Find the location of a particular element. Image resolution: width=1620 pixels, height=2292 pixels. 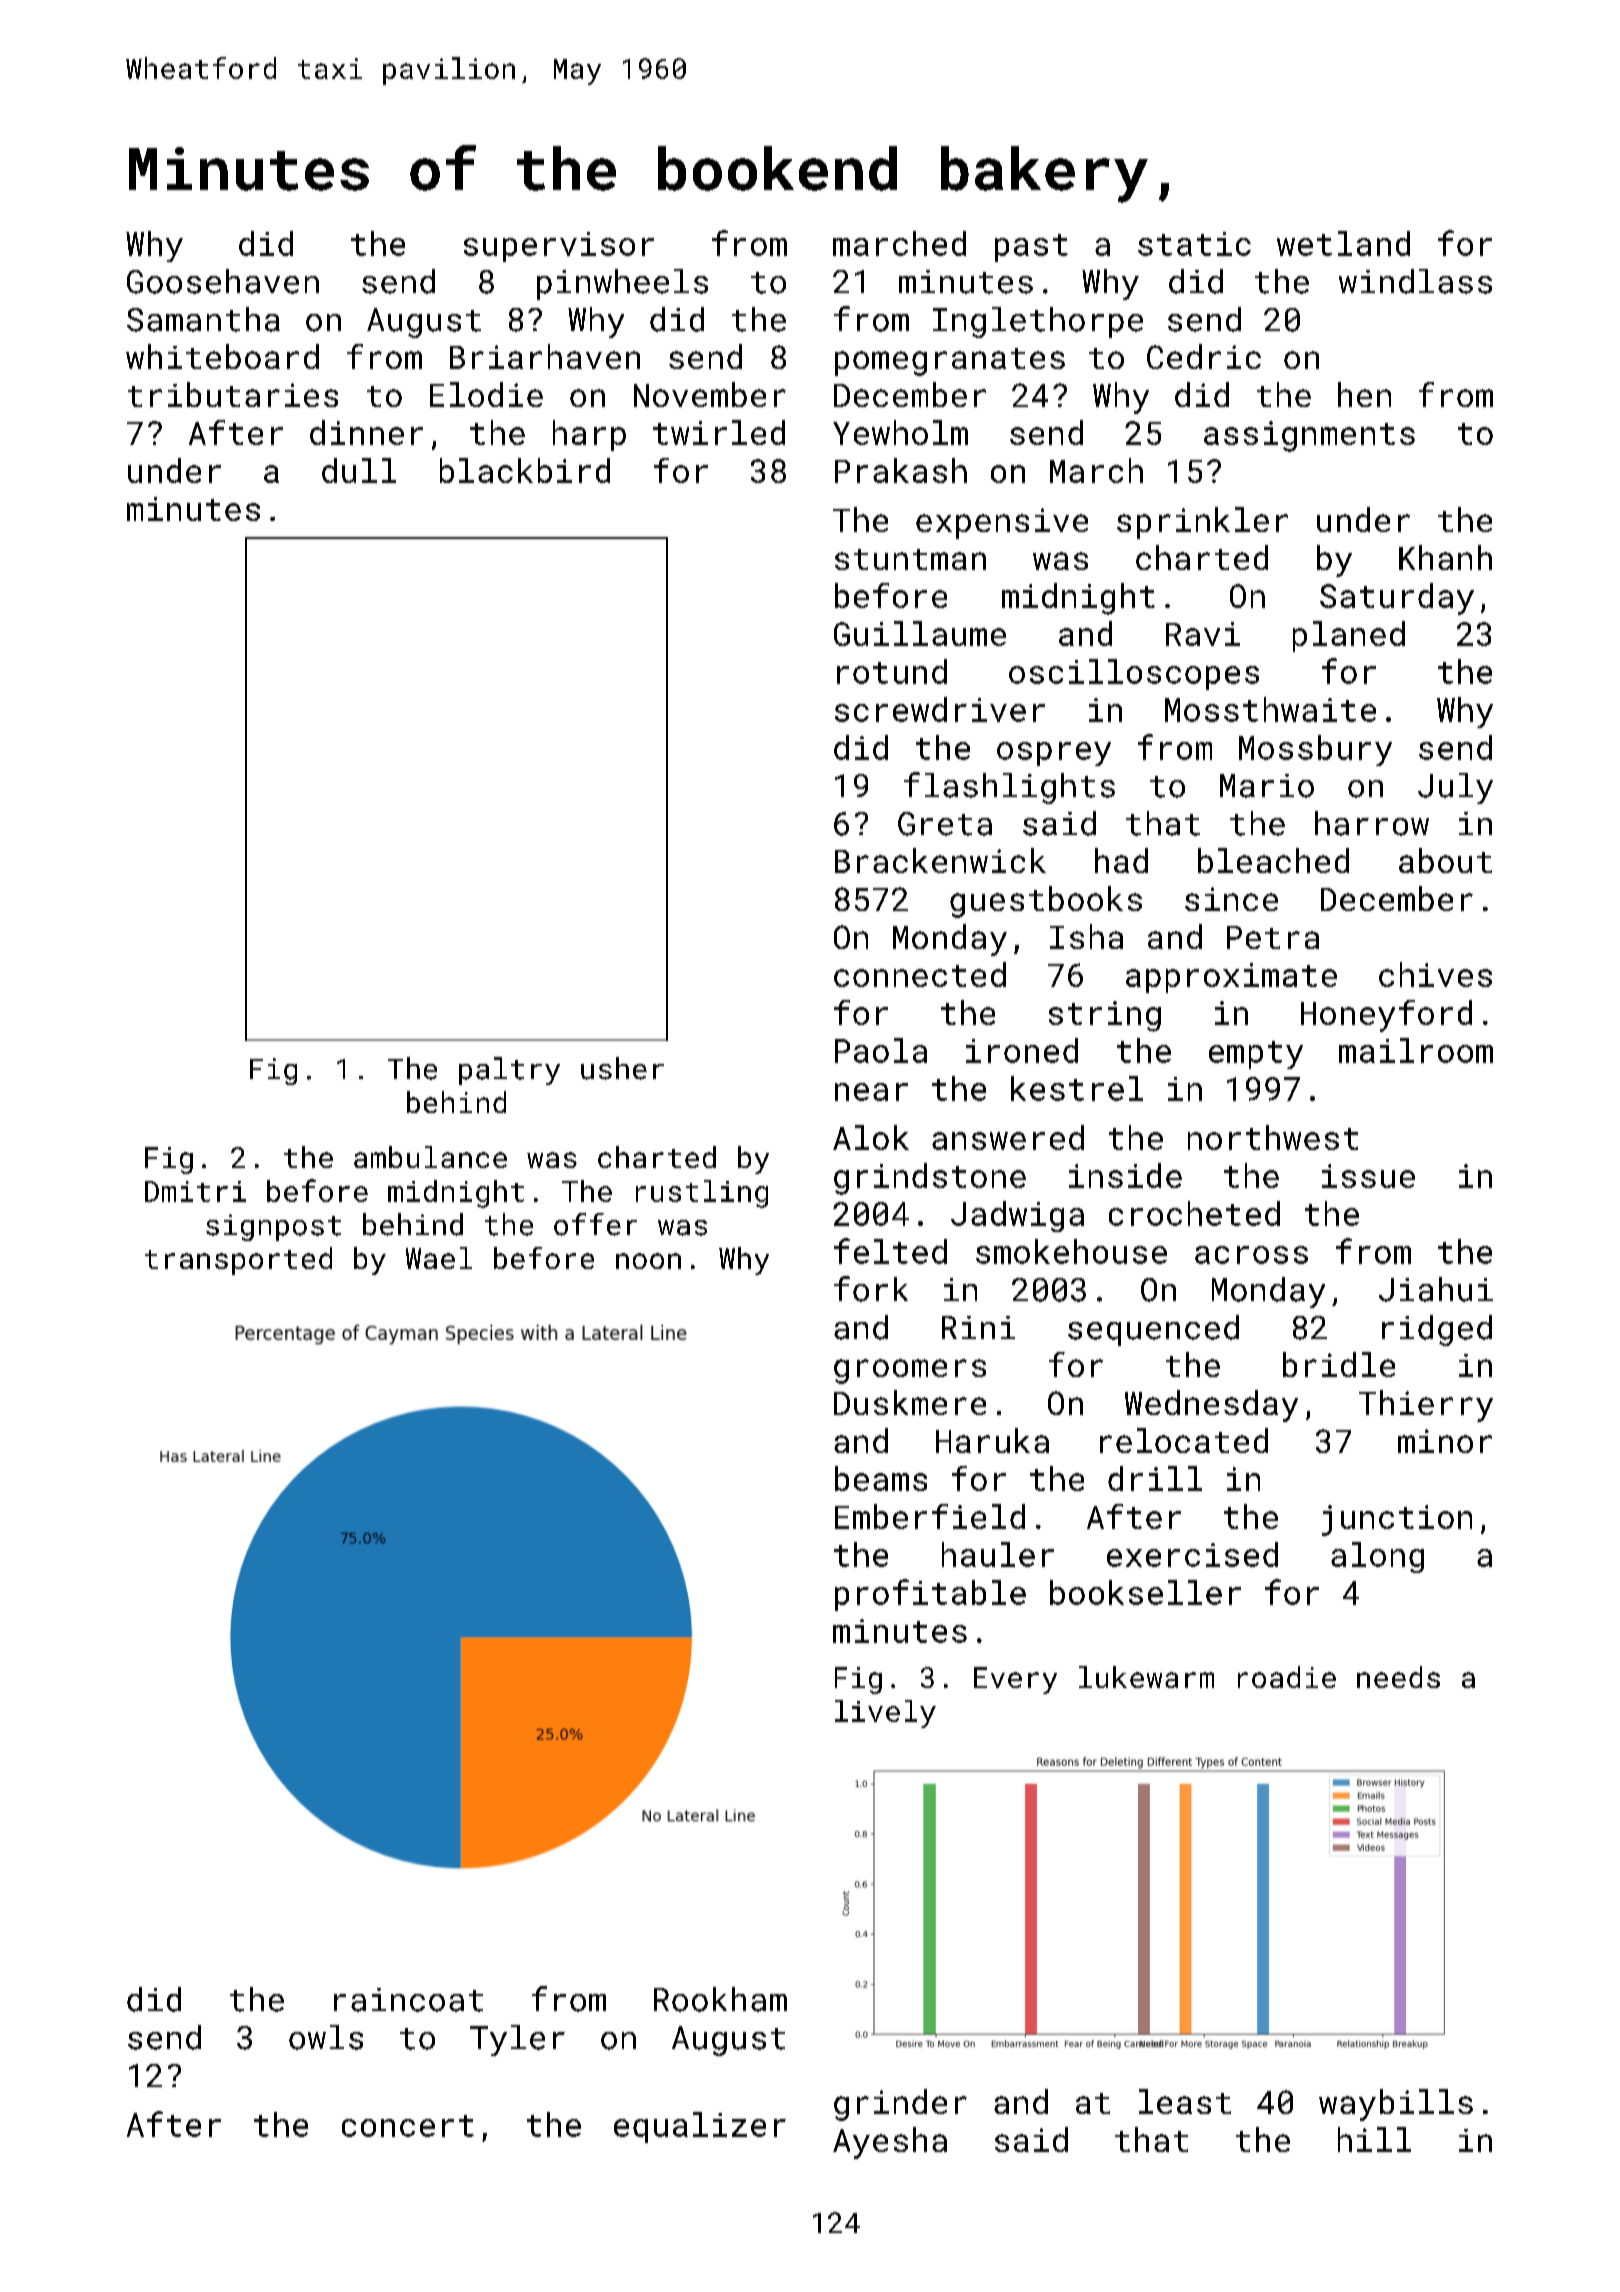

relocated is located at coordinates (1184, 1440).
